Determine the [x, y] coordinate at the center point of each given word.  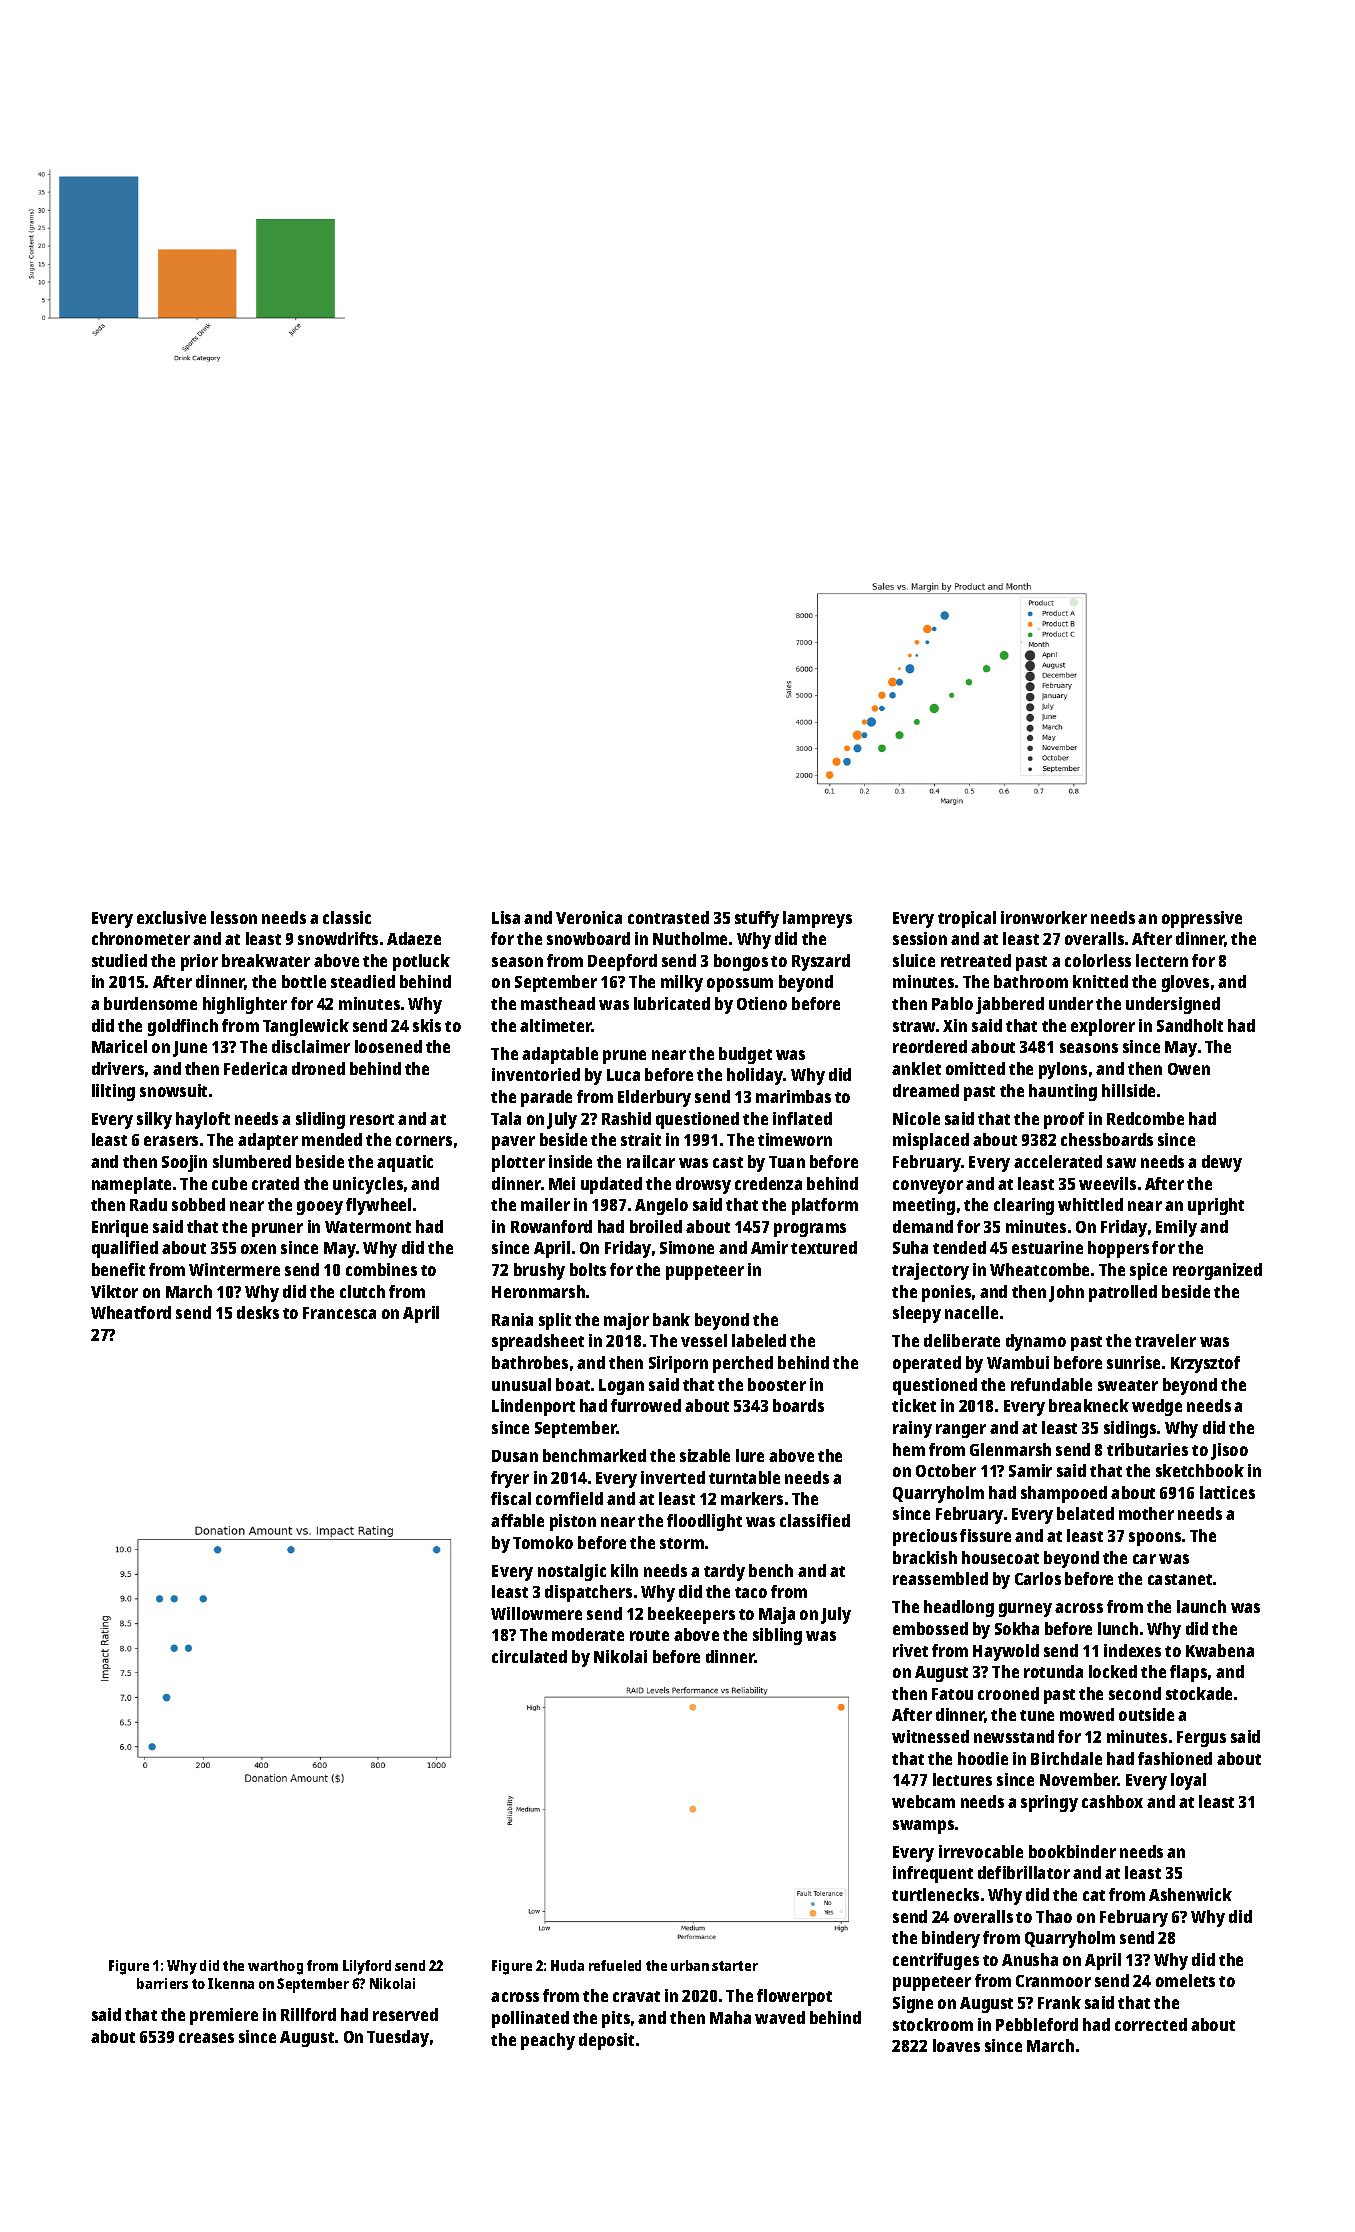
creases [206, 2038]
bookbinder [1072, 1851]
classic [347, 917]
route [649, 1635]
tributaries [1147, 1449]
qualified [125, 1249]
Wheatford [131, 1312]
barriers [162, 1983]
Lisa [506, 917]
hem [909, 1449]
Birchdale [1066, 1758]
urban [690, 1965]
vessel [704, 1340]
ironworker [1044, 917]
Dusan [515, 1456]
